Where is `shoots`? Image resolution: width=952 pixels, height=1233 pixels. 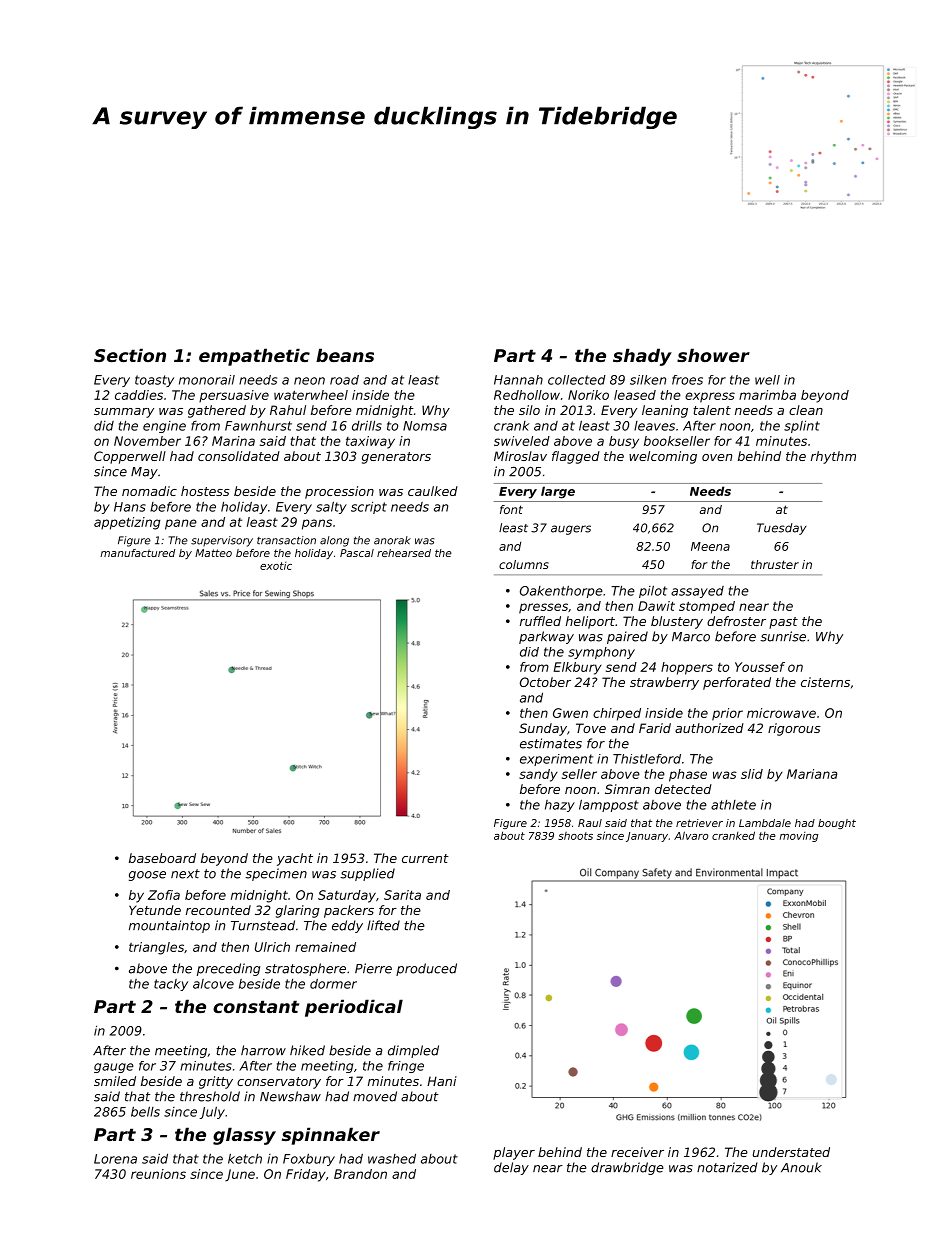 shoots is located at coordinates (575, 836).
